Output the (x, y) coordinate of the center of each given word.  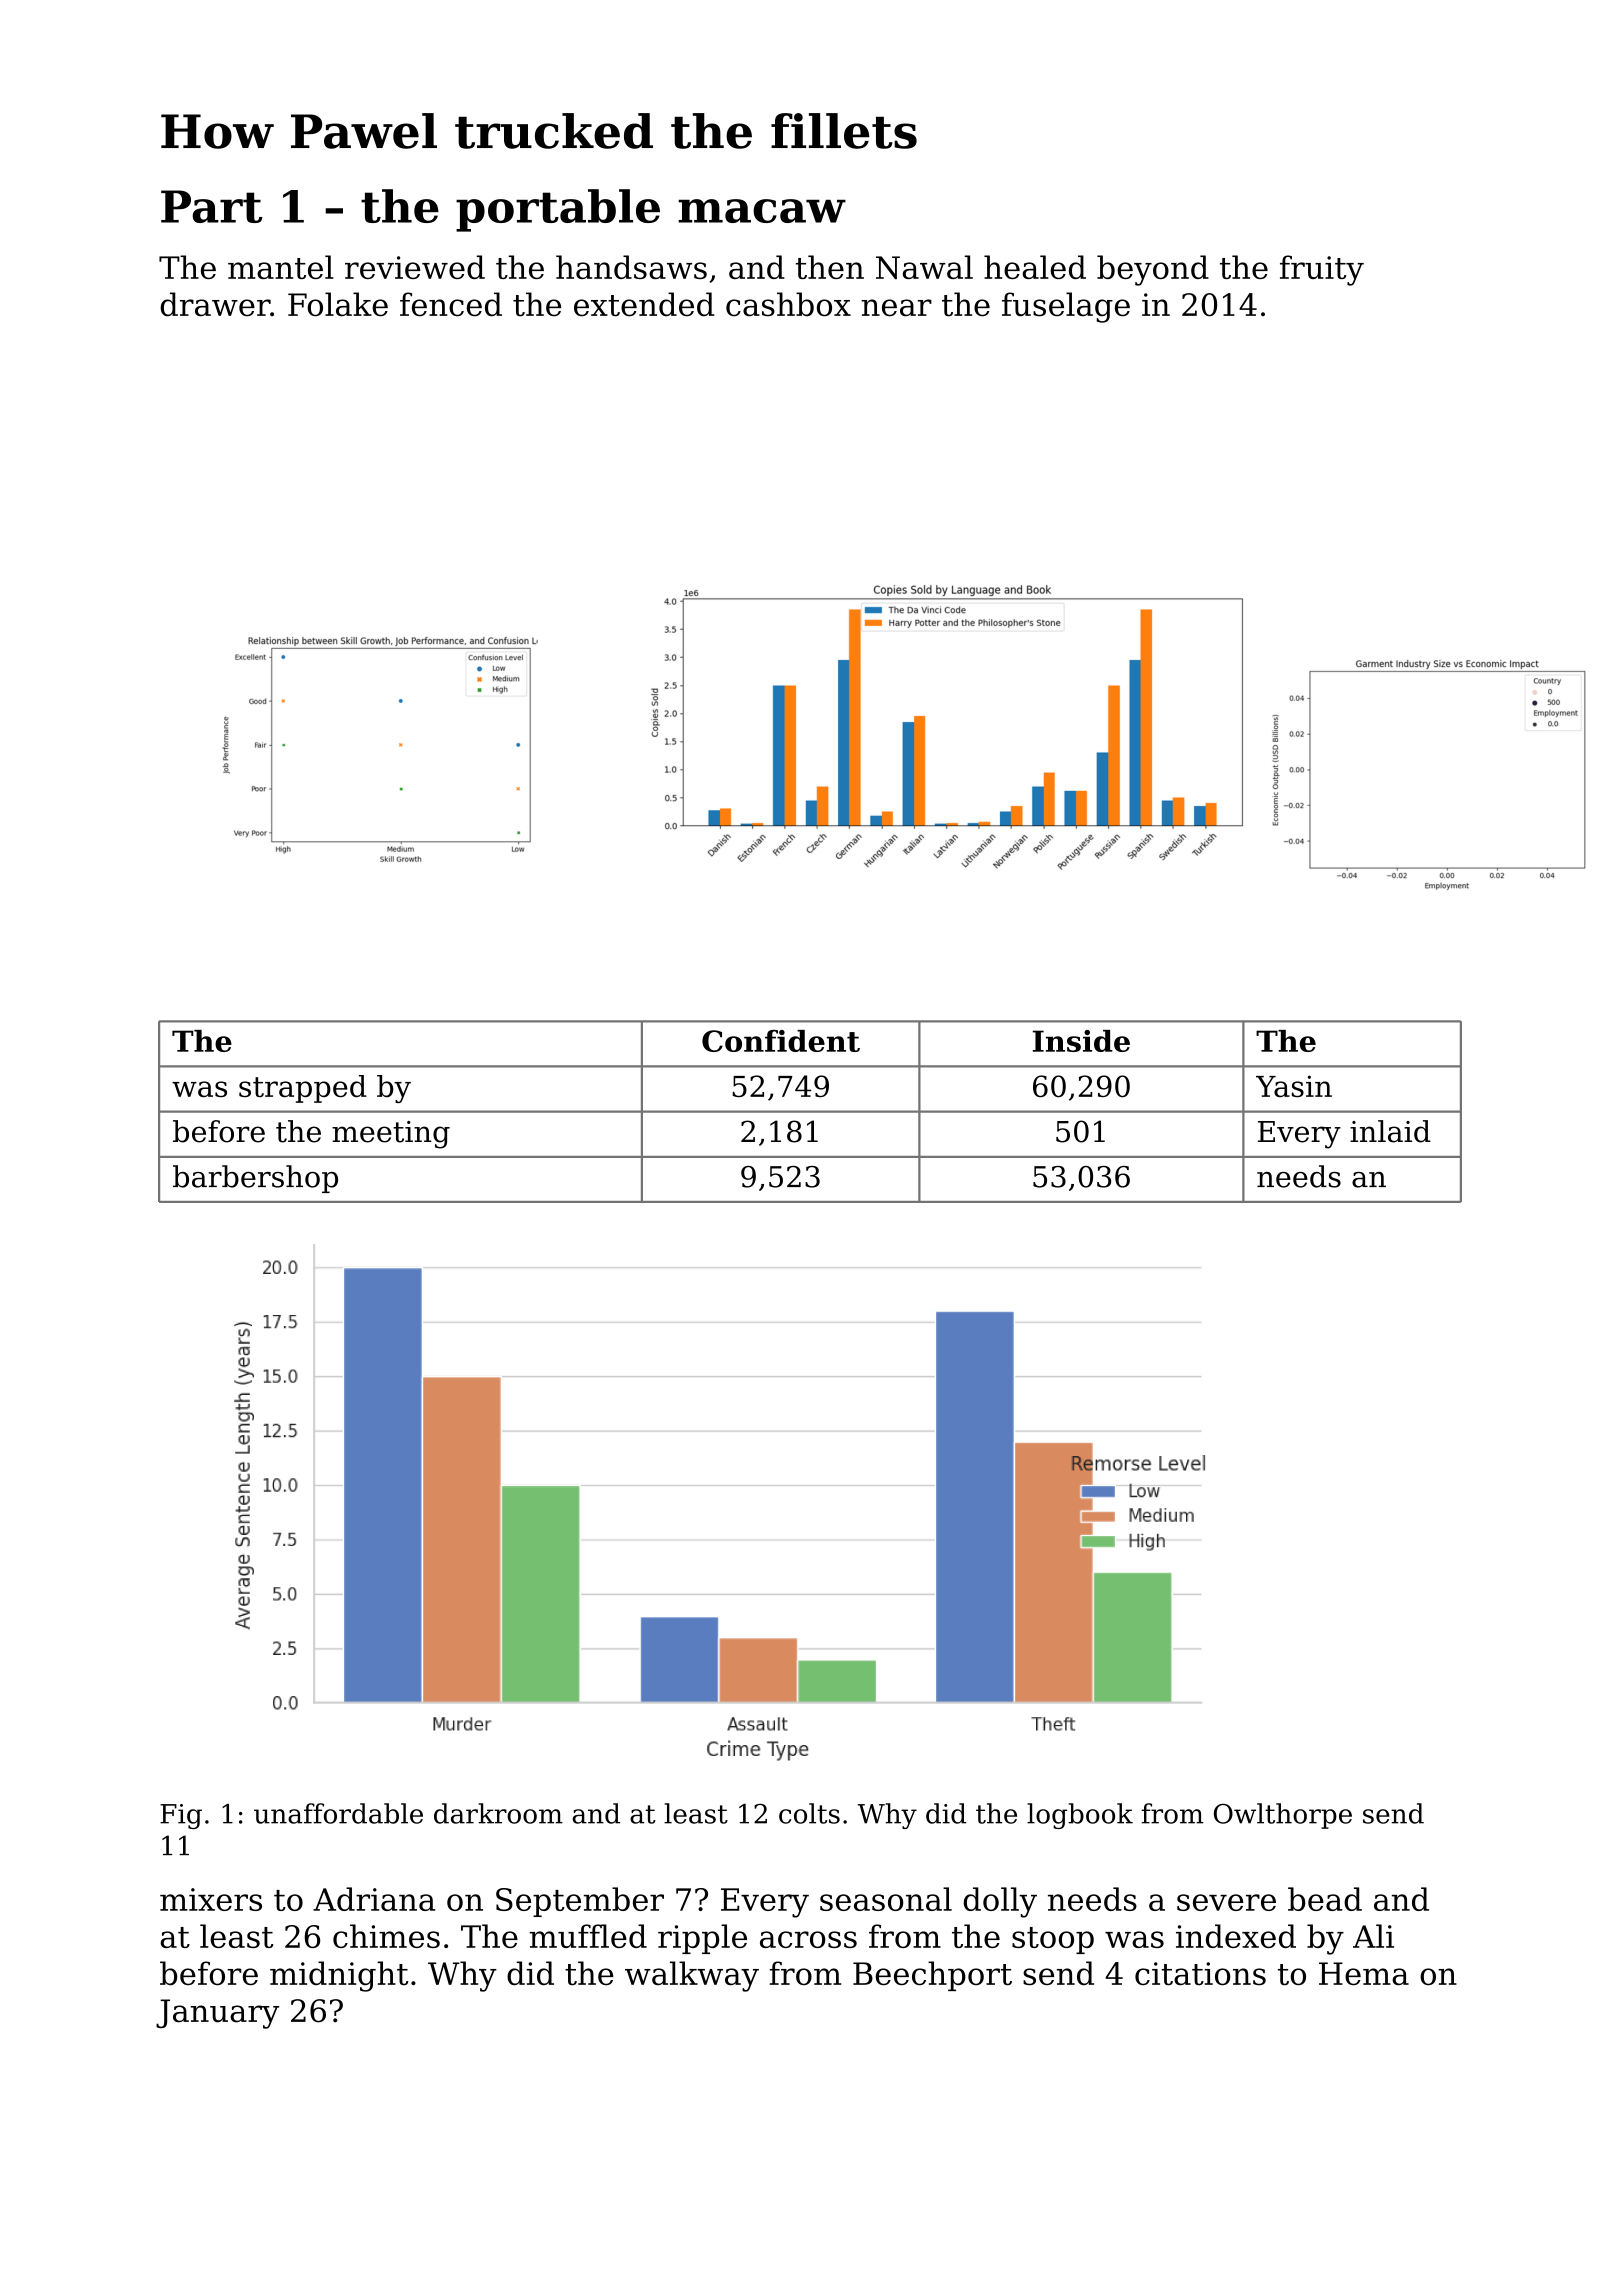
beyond (1153, 270)
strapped (303, 1089)
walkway (692, 1976)
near (896, 308)
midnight (339, 1976)
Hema (1364, 1973)
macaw (762, 211)
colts (809, 1813)
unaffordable (338, 1813)
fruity (1322, 270)
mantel (281, 267)
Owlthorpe (1283, 1816)
